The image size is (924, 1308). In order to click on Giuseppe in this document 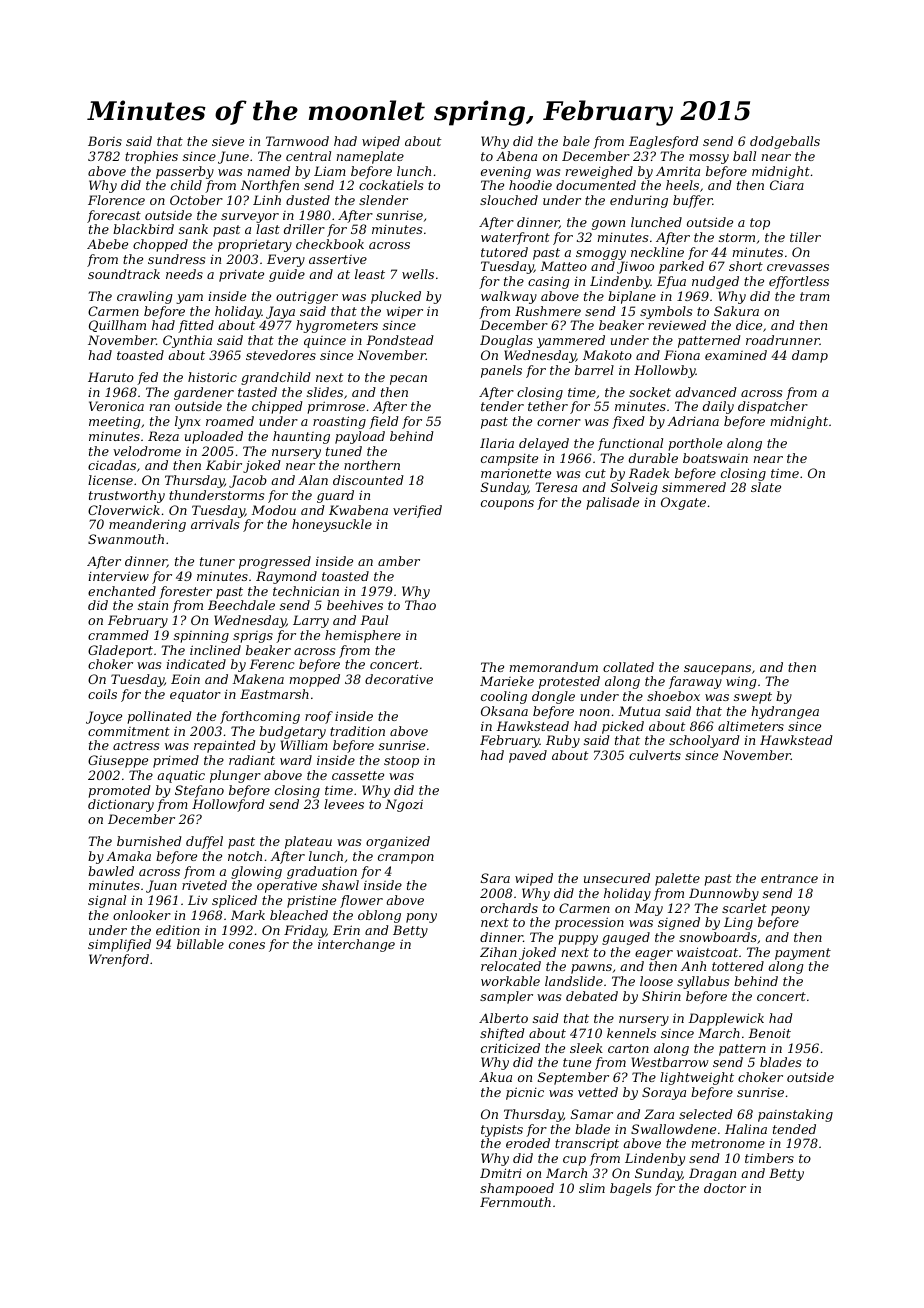, I will do `click(118, 761)`.
